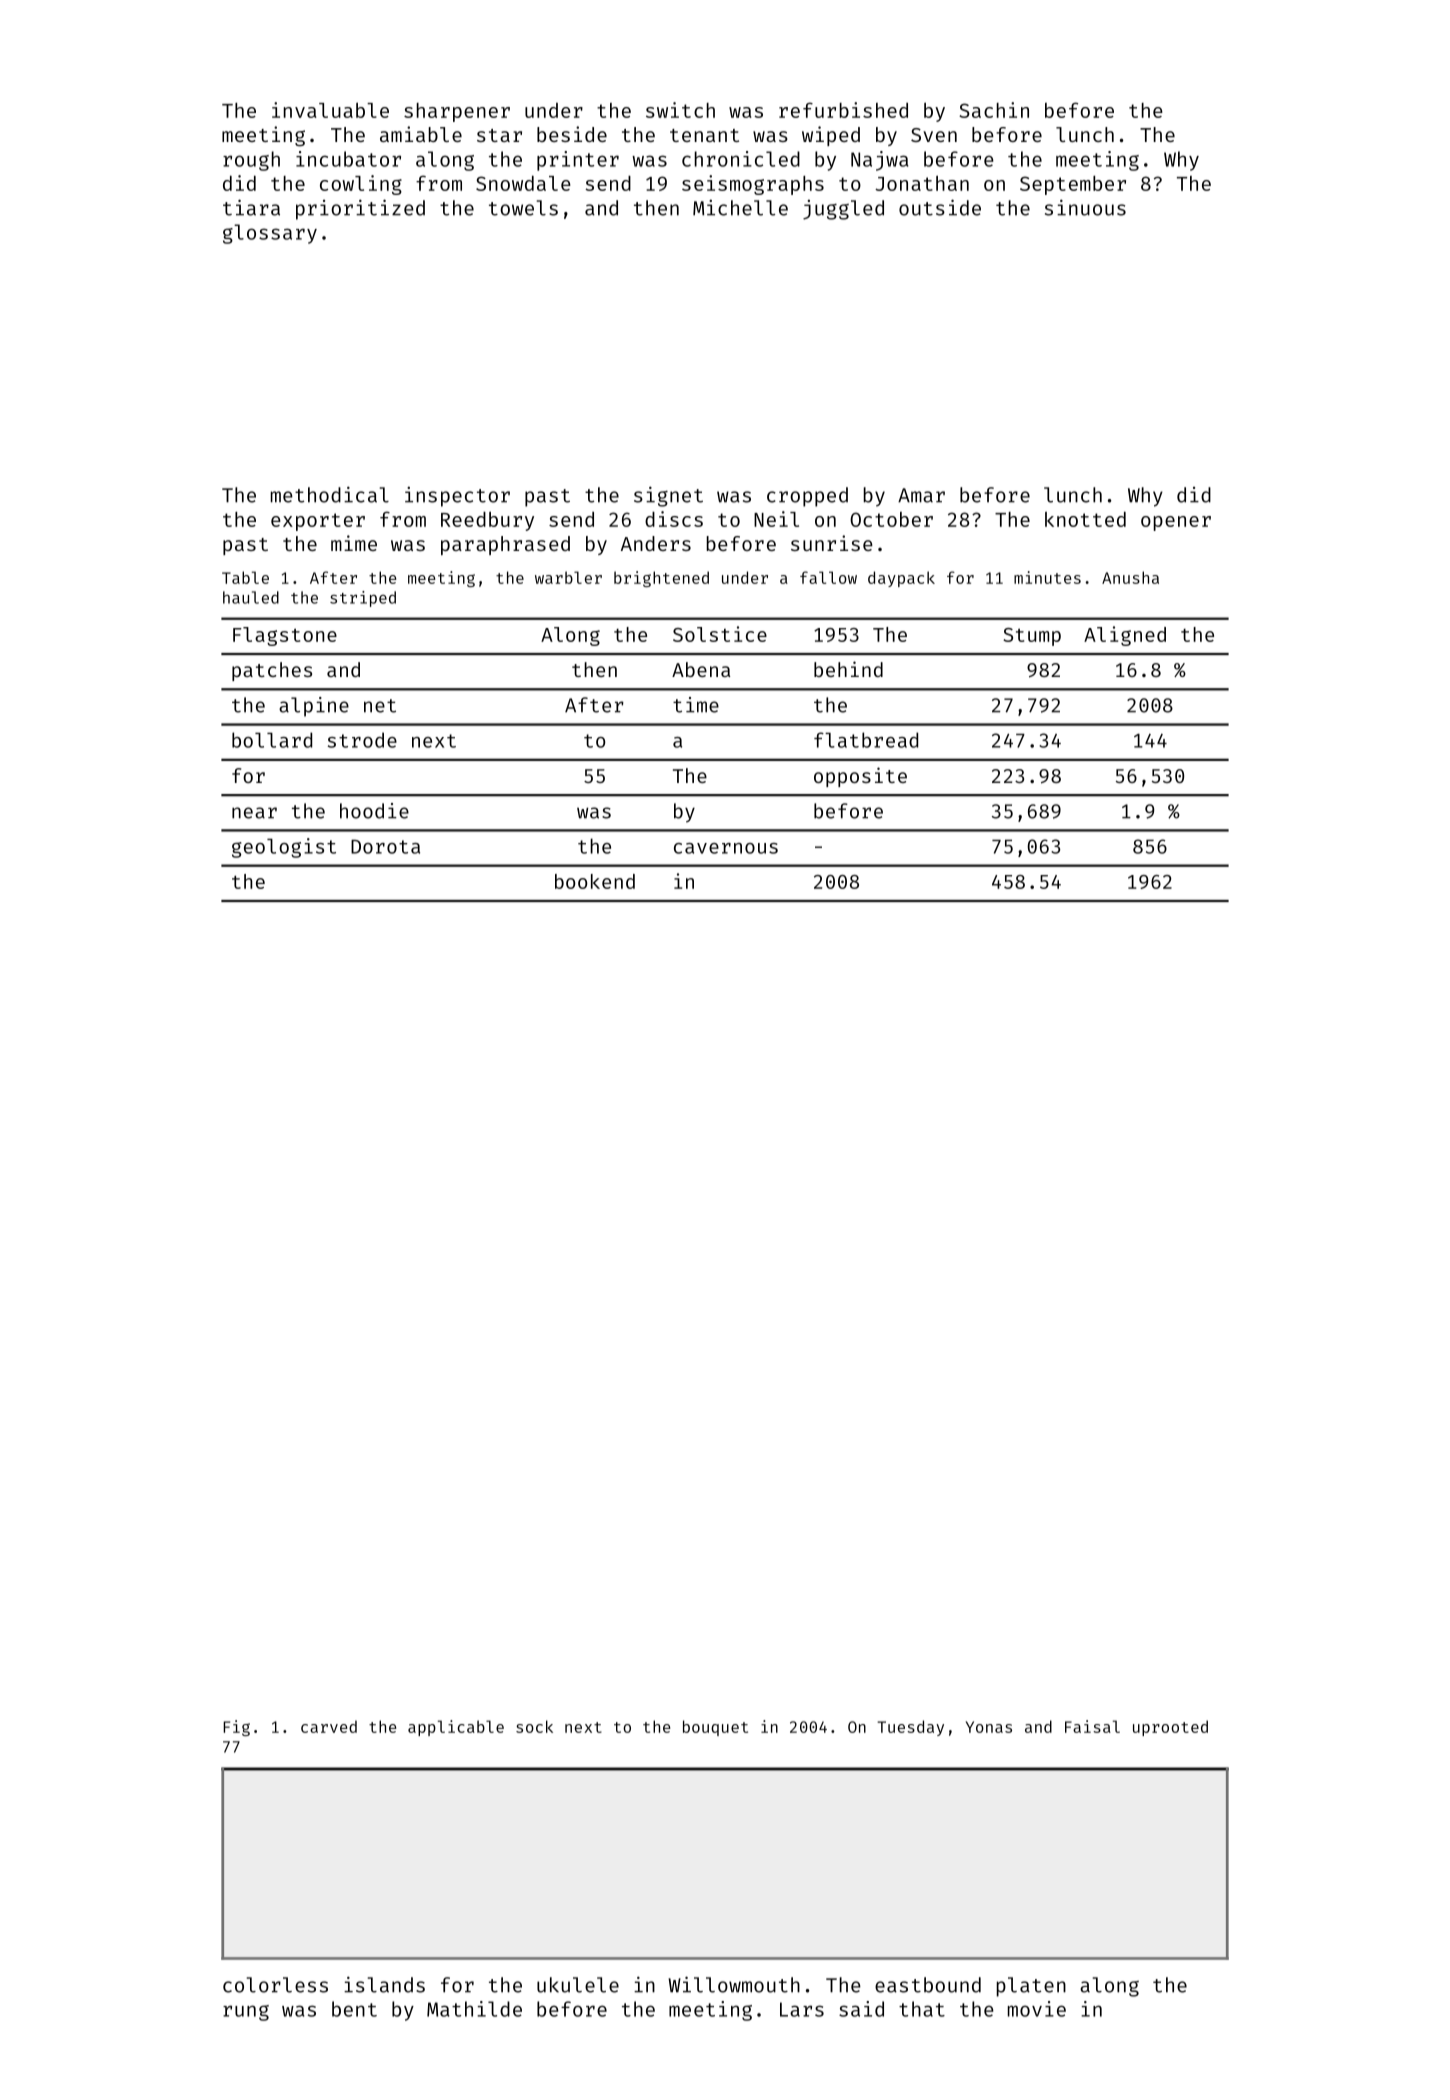 The width and height of the page is (1450, 2100). I want to click on opposite, so click(860, 777).
